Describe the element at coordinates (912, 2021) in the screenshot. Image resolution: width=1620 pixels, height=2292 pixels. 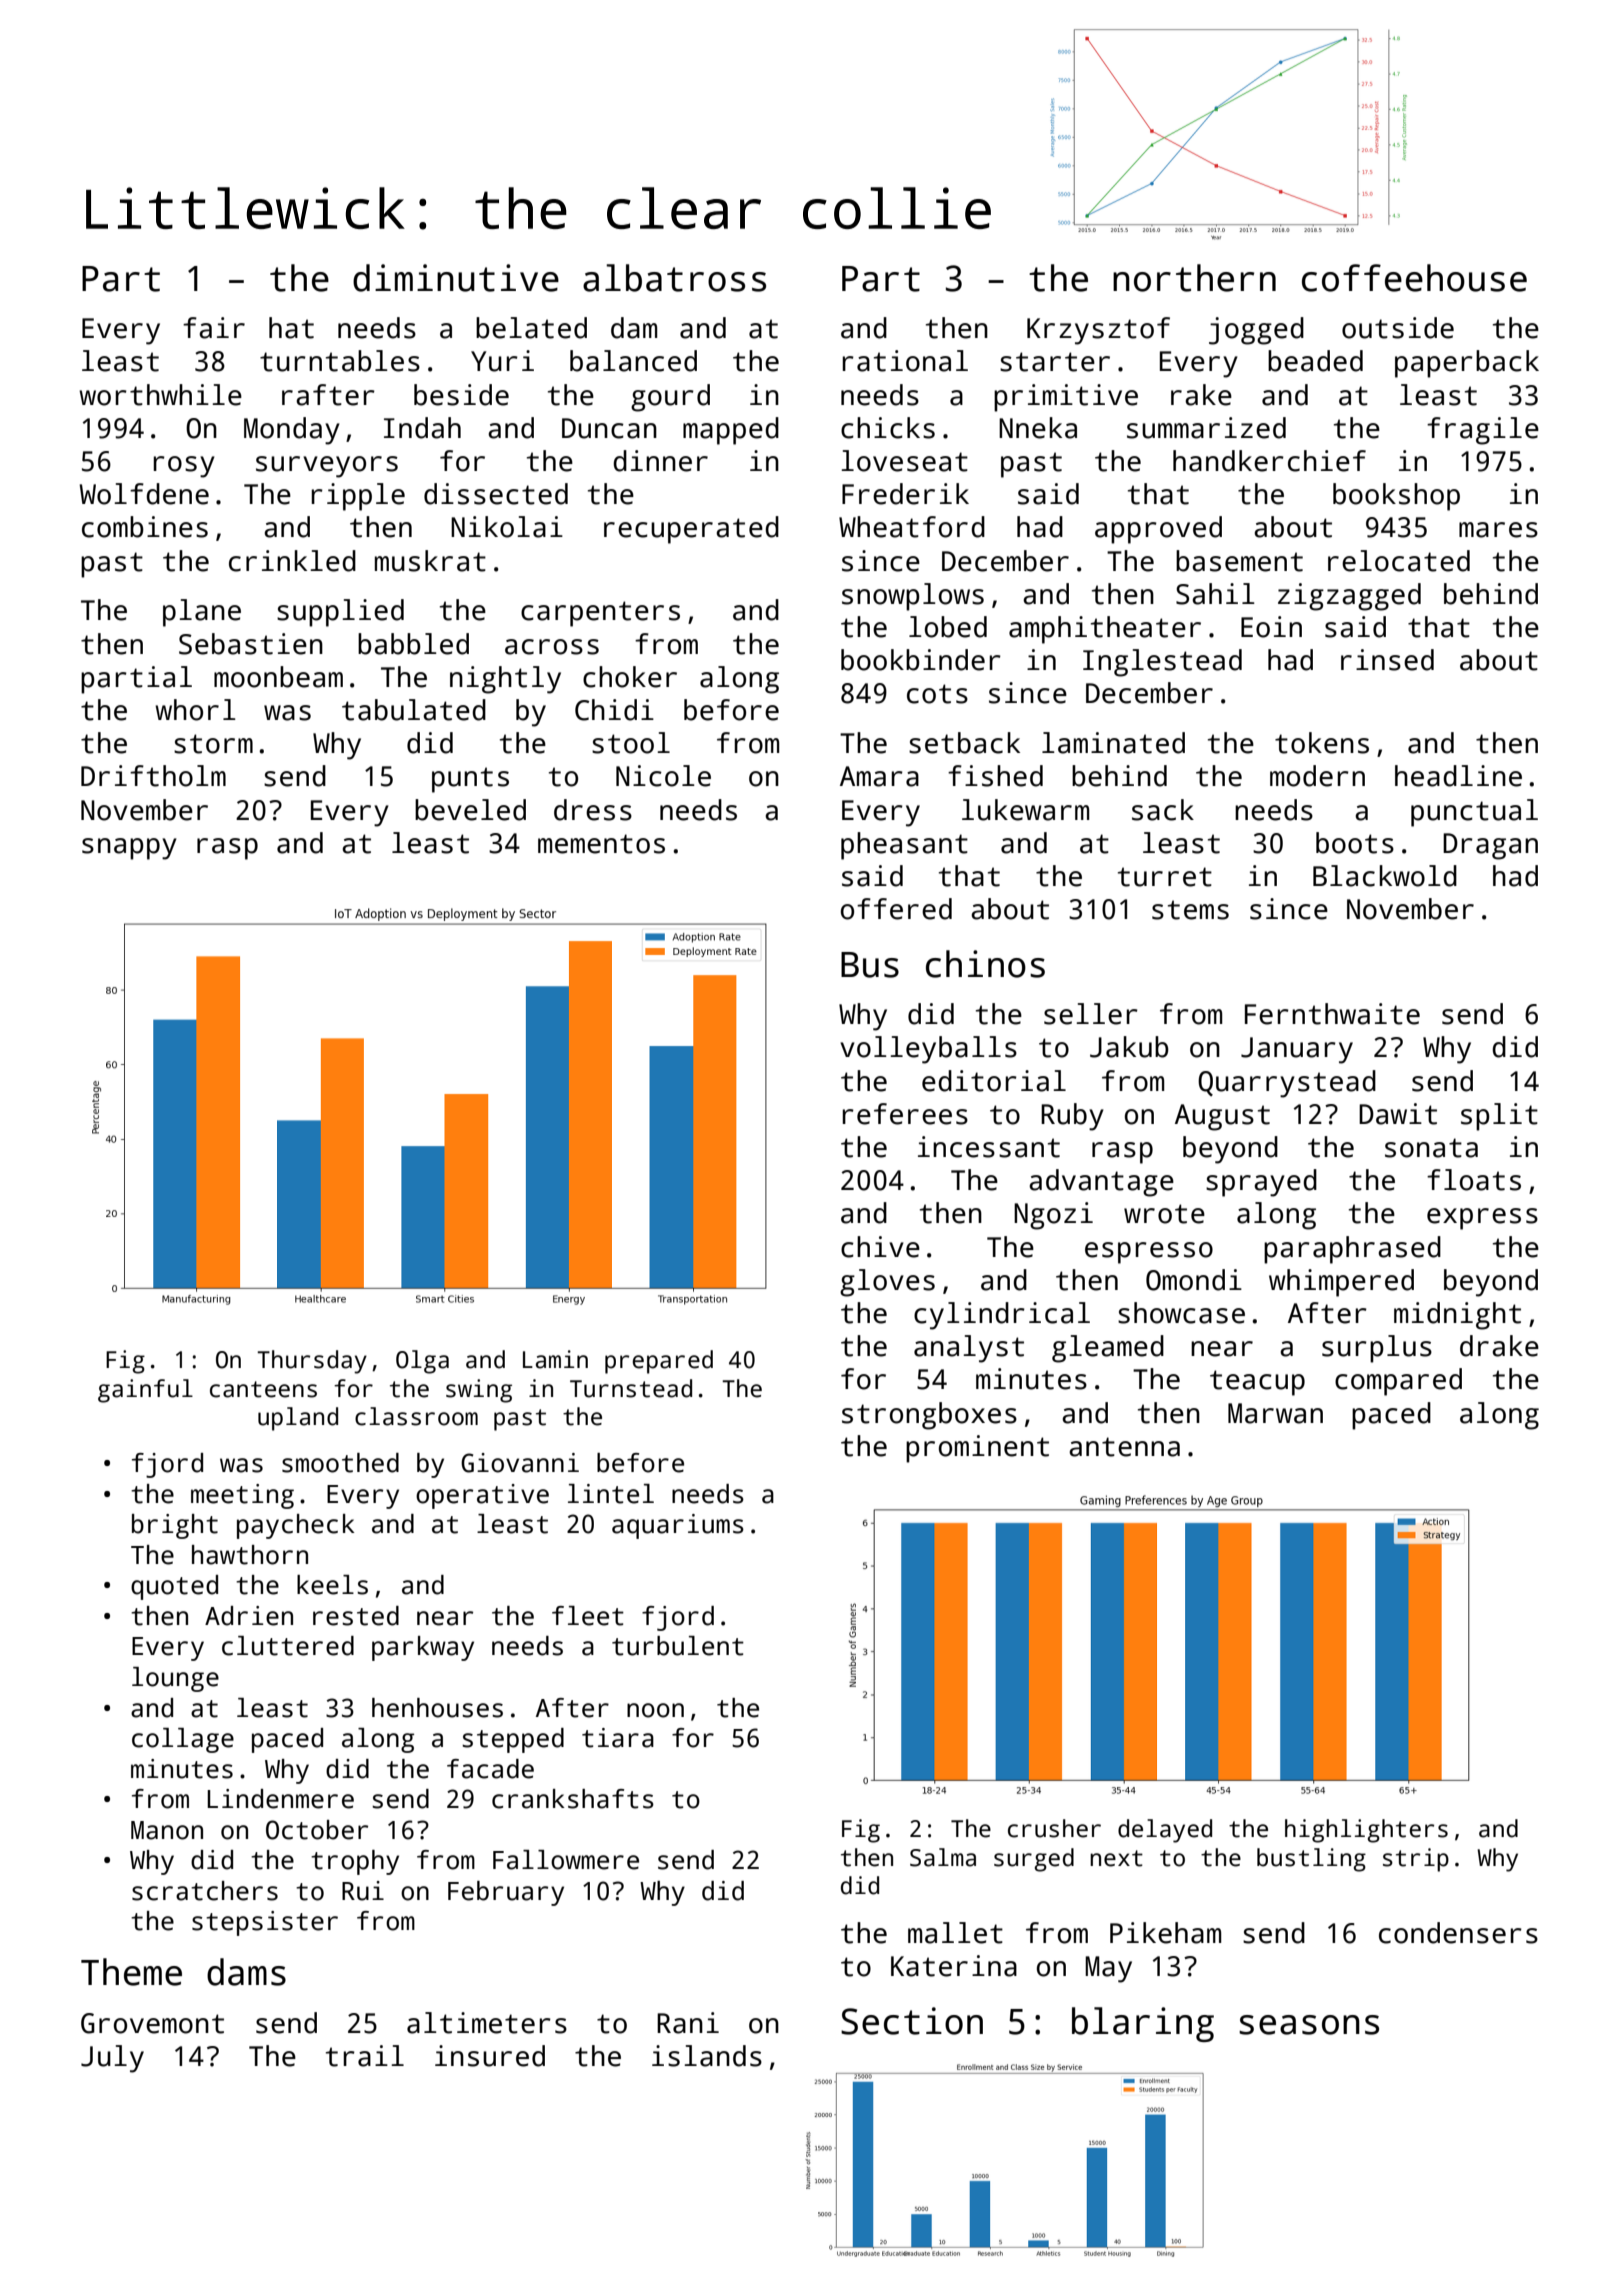
I see `Section` at that location.
